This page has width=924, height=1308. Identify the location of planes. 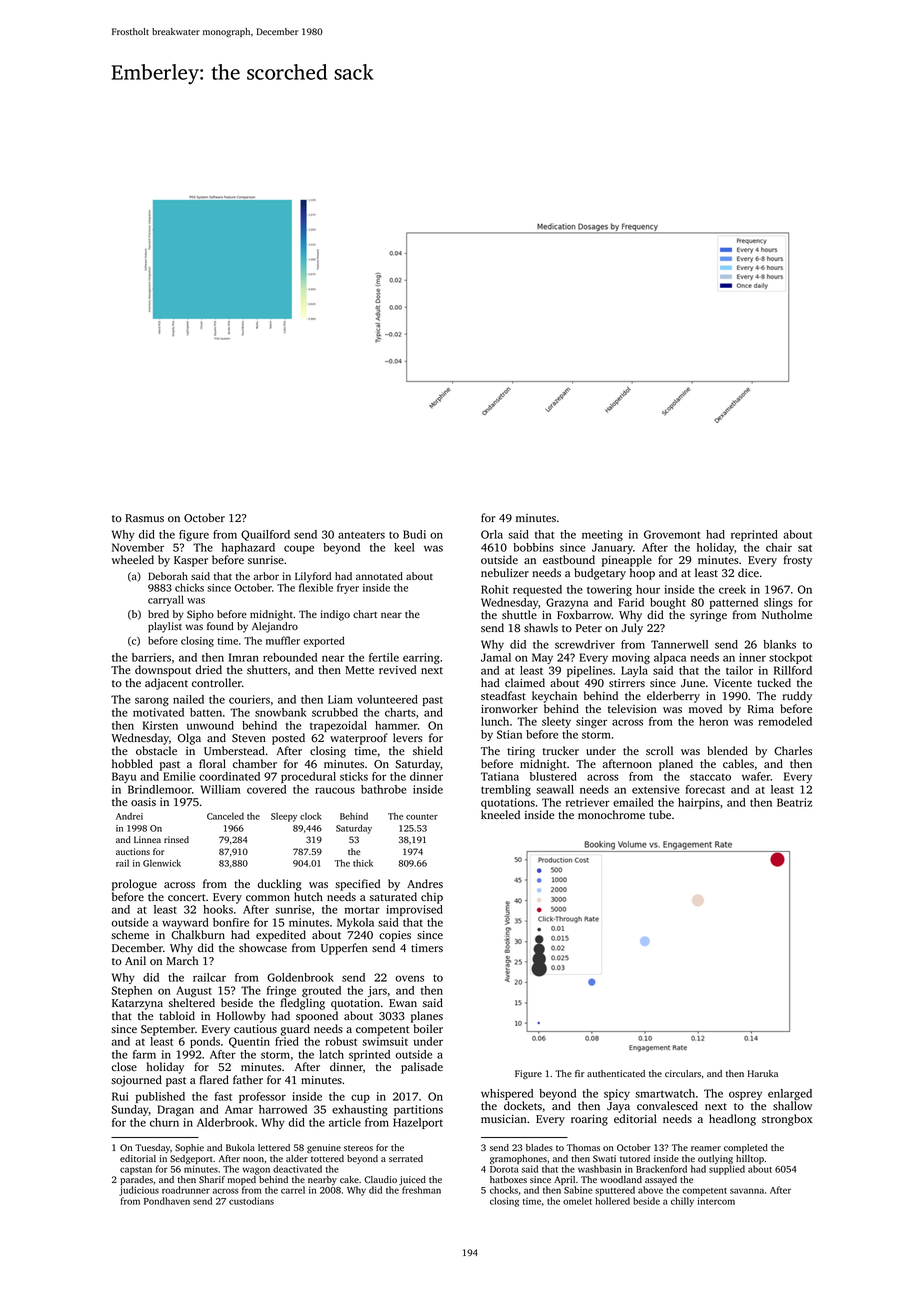
(427, 1017).
